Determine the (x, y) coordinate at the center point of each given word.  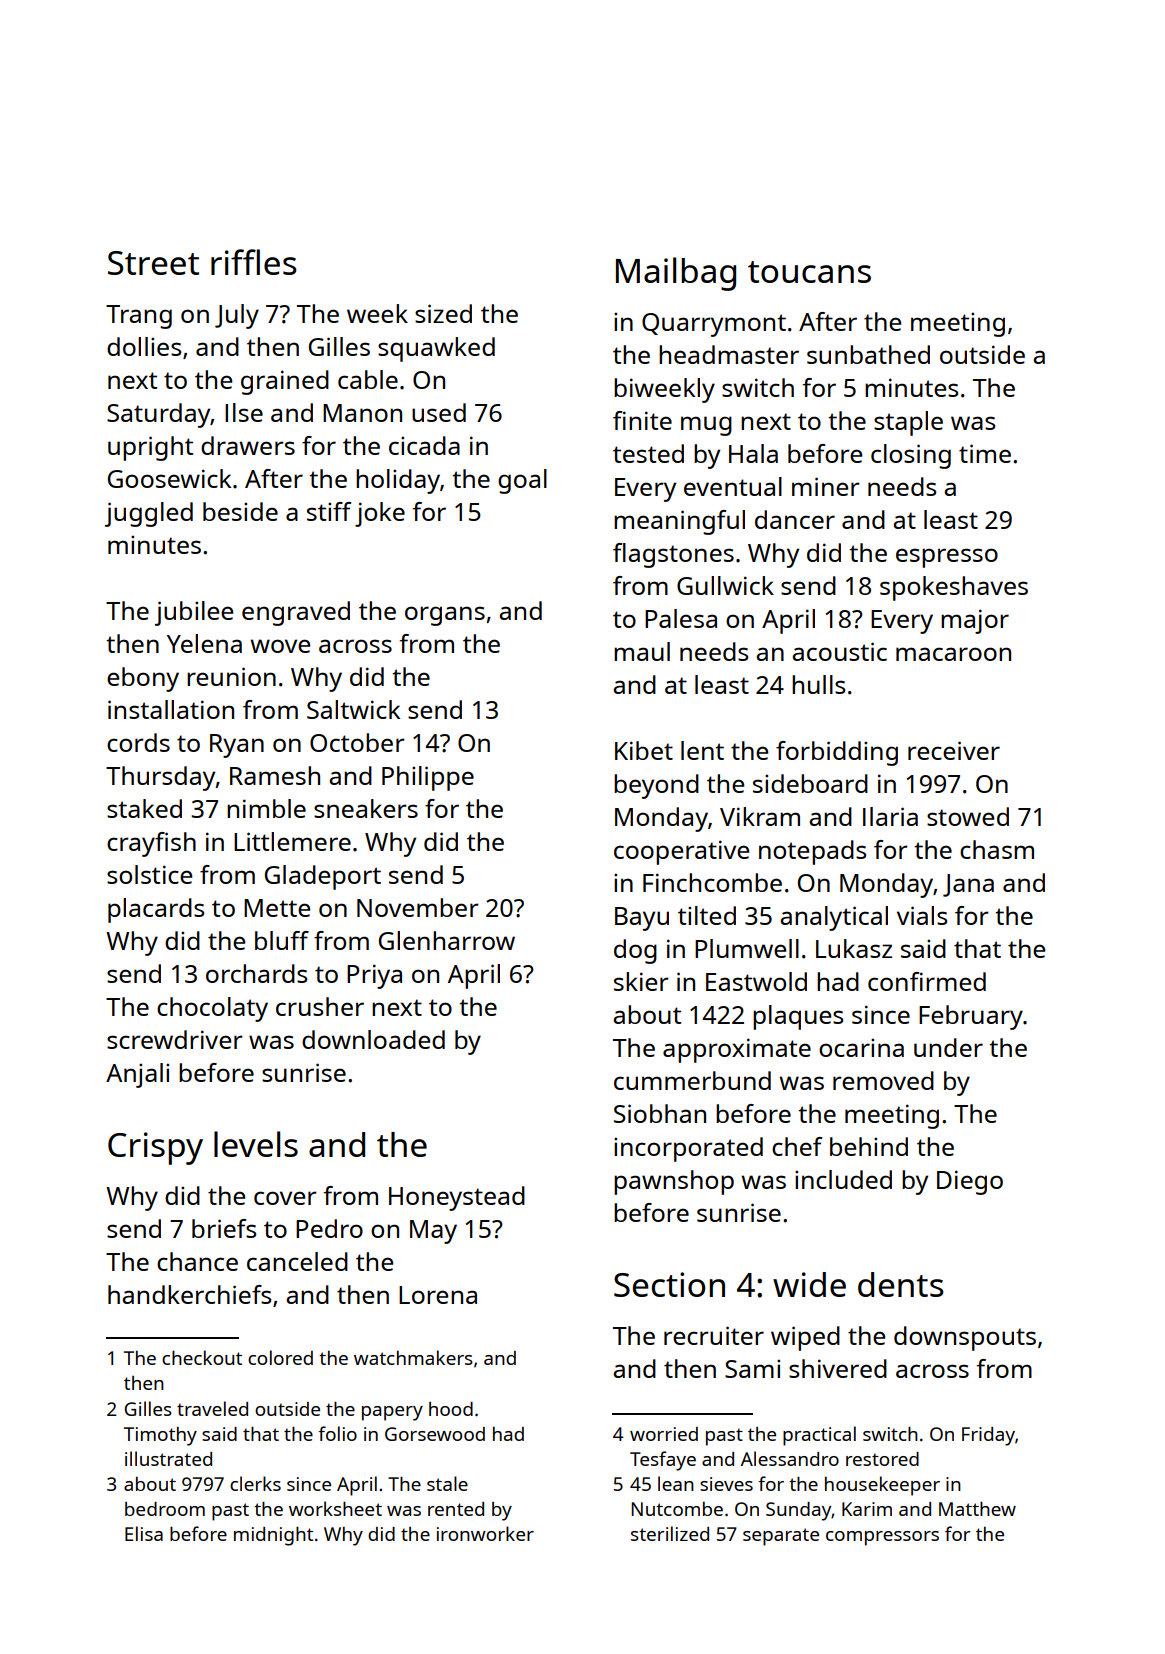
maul (642, 651)
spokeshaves (954, 588)
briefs (224, 1228)
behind (869, 1146)
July (237, 316)
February (971, 1017)
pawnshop (674, 1182)
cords (138, 742)
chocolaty (212, 1009)
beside (240, 511)
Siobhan (660, 1113)
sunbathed (868, 354)
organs (445, 616)
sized (443, 313)
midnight (273, 1536)
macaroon (953, 654)
